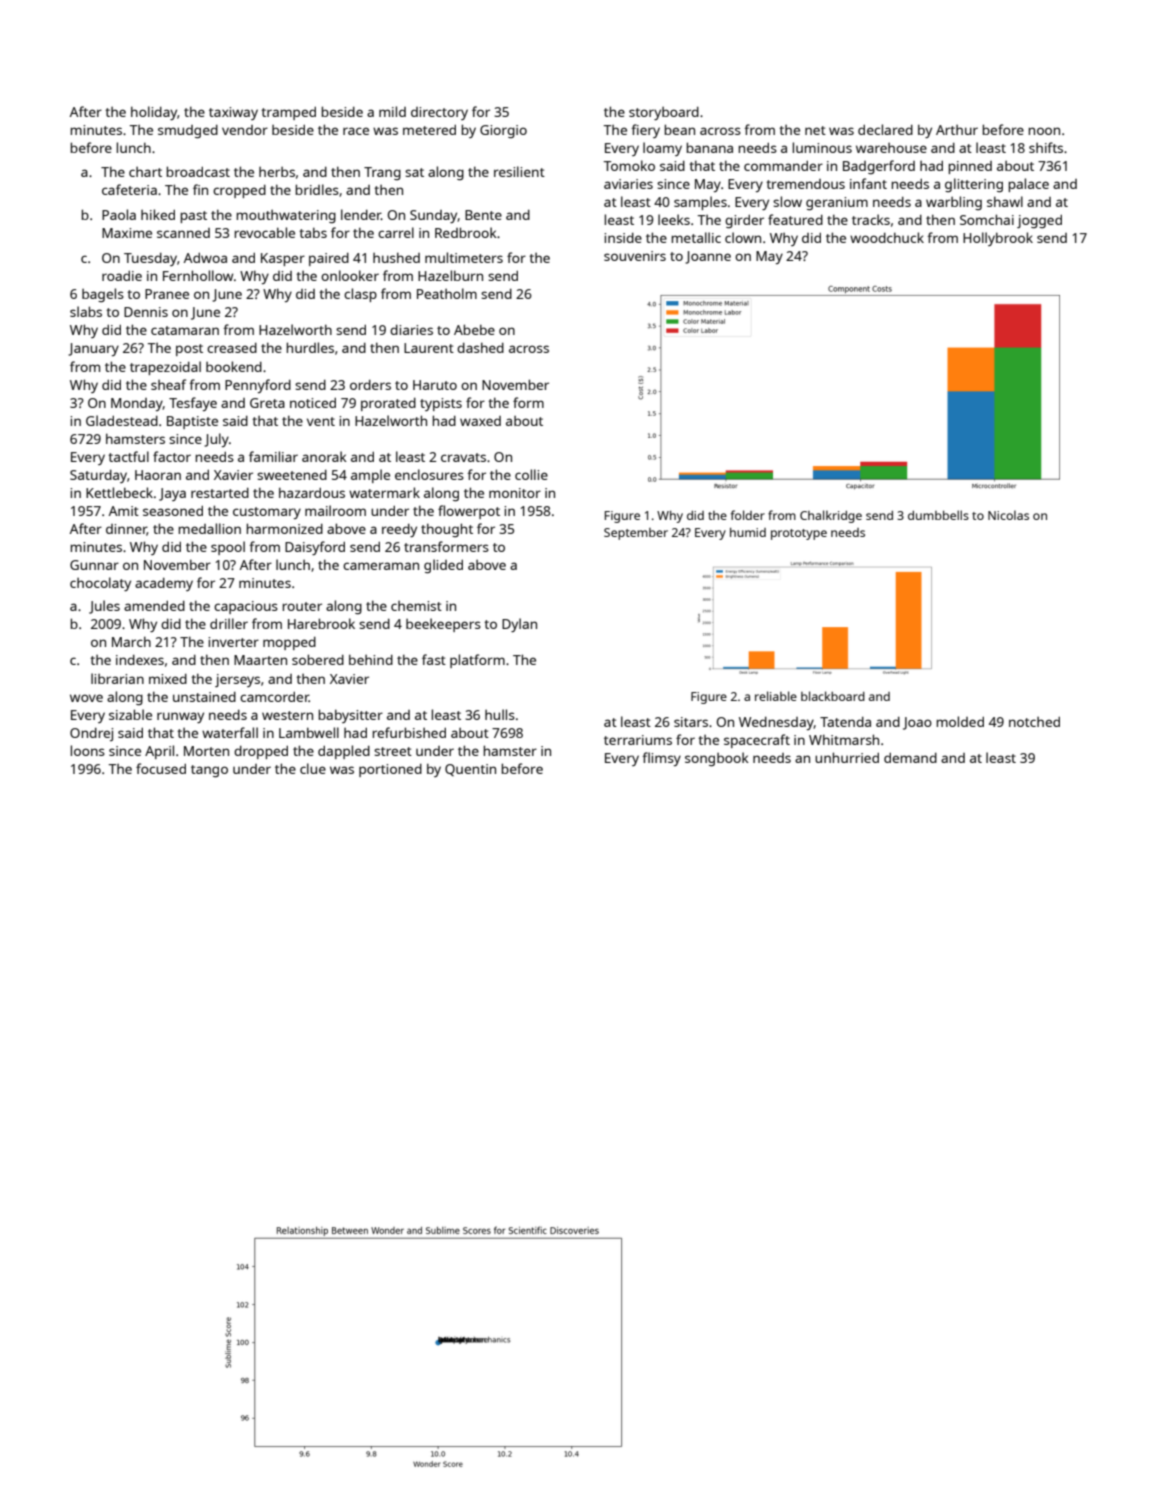 This page has height=1504, width=1162. What do you see at coordinates (1046, 147) in the page?
I see `shifts` at bounding box center [1046, 147].
